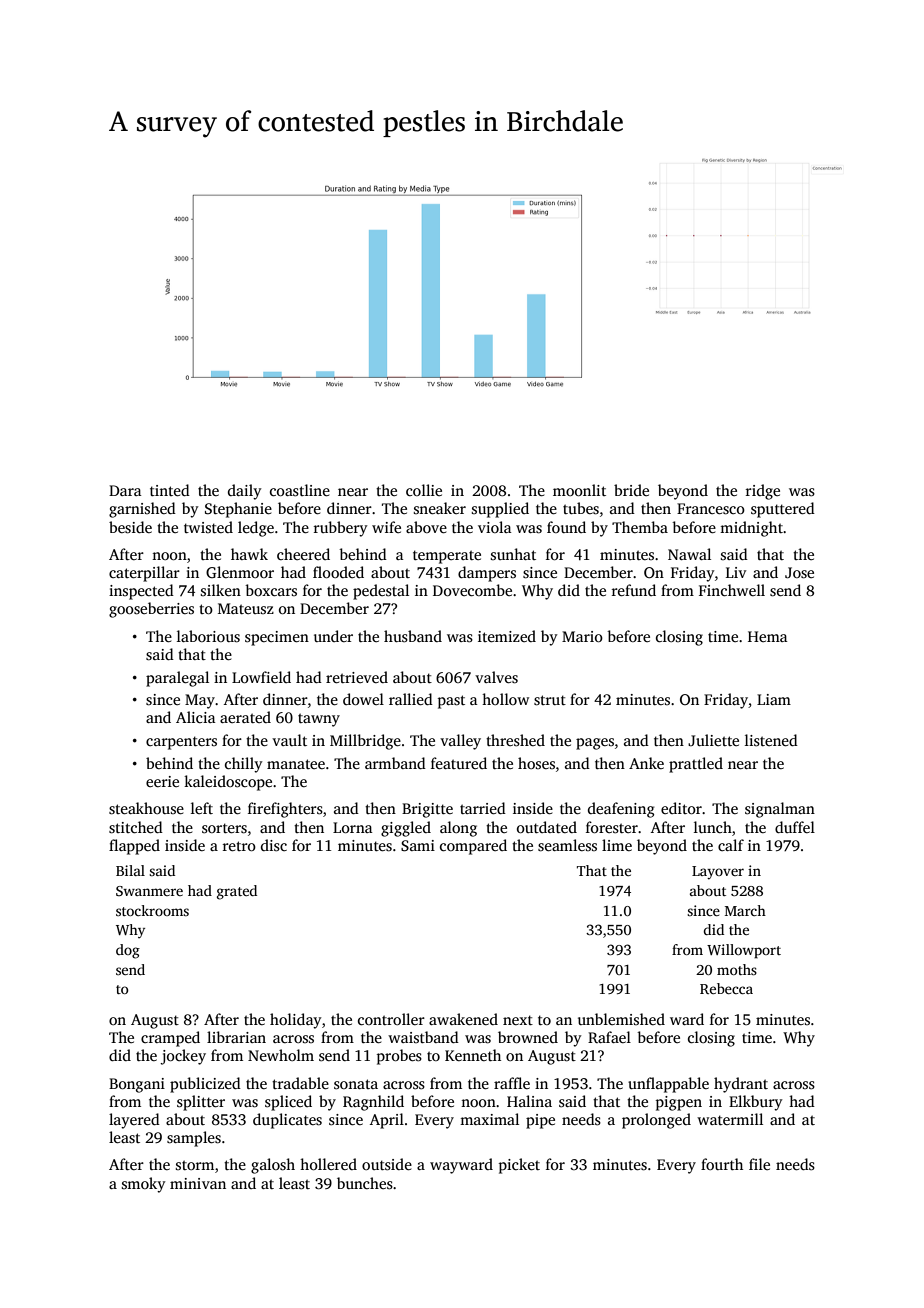 The width and height of the image is (924, 1308). Describe the element at coordinates (451, 702) in the image. I see `past` at that location.
